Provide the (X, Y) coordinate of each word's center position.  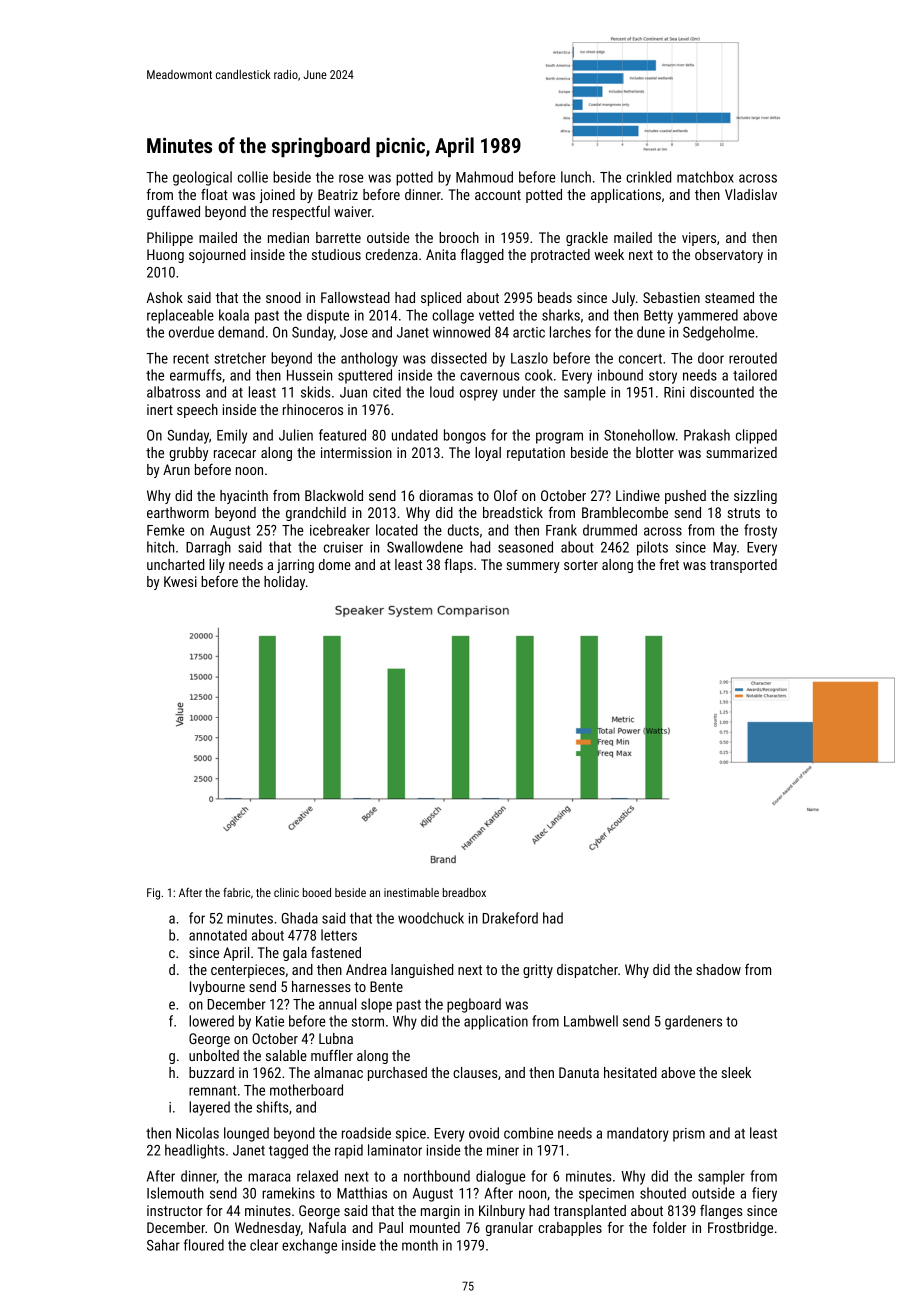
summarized (741, 452)
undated (415, 435)
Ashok (164, 297)
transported (743, 566)
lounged (246, 1134)
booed (317, 892)
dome (335, 564)
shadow (718, 969)
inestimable (411, 892)
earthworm (178, 512)
